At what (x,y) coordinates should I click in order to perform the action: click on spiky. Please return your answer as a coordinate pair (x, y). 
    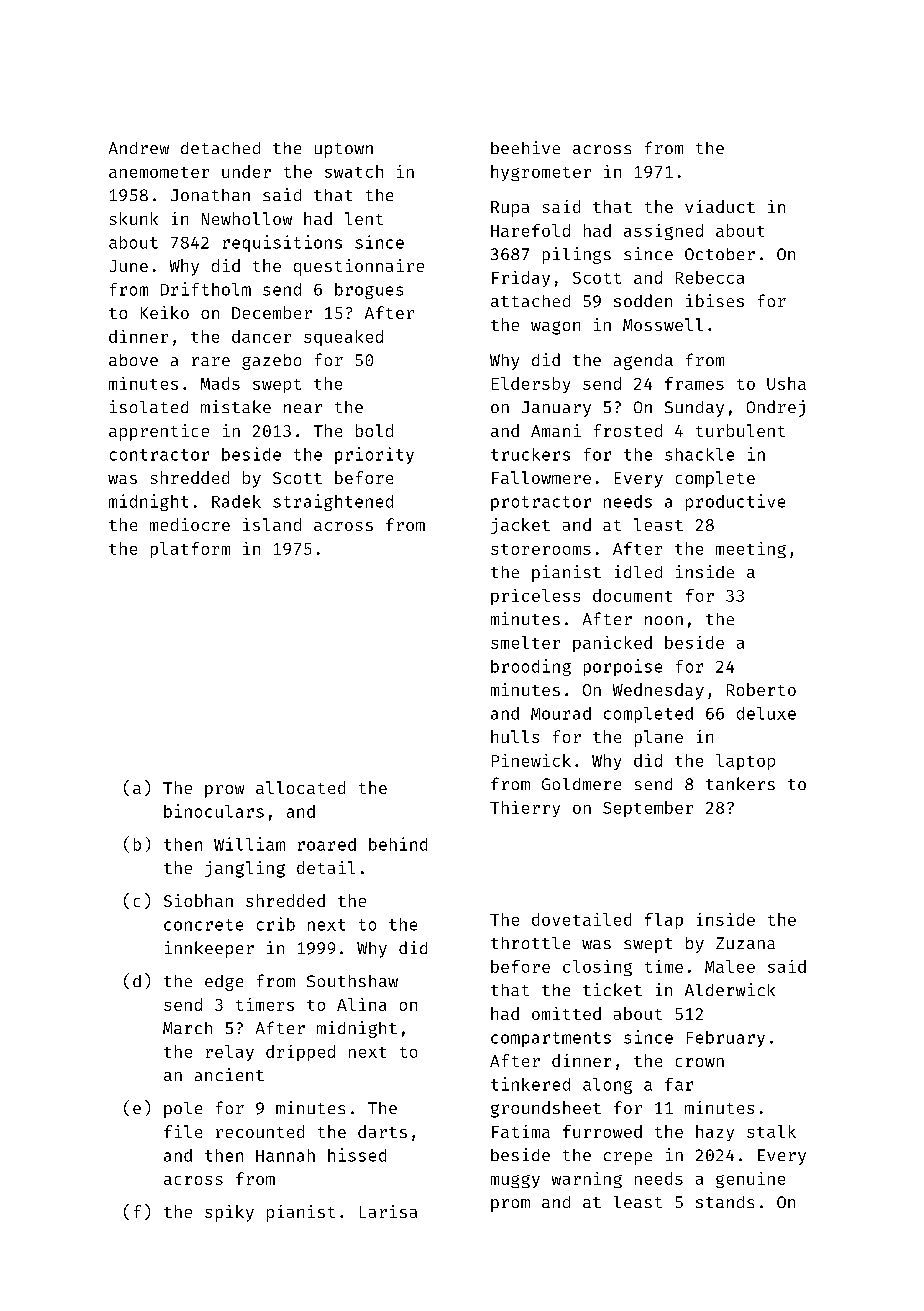
    Looking at the image, I should click on (229, 1213).
